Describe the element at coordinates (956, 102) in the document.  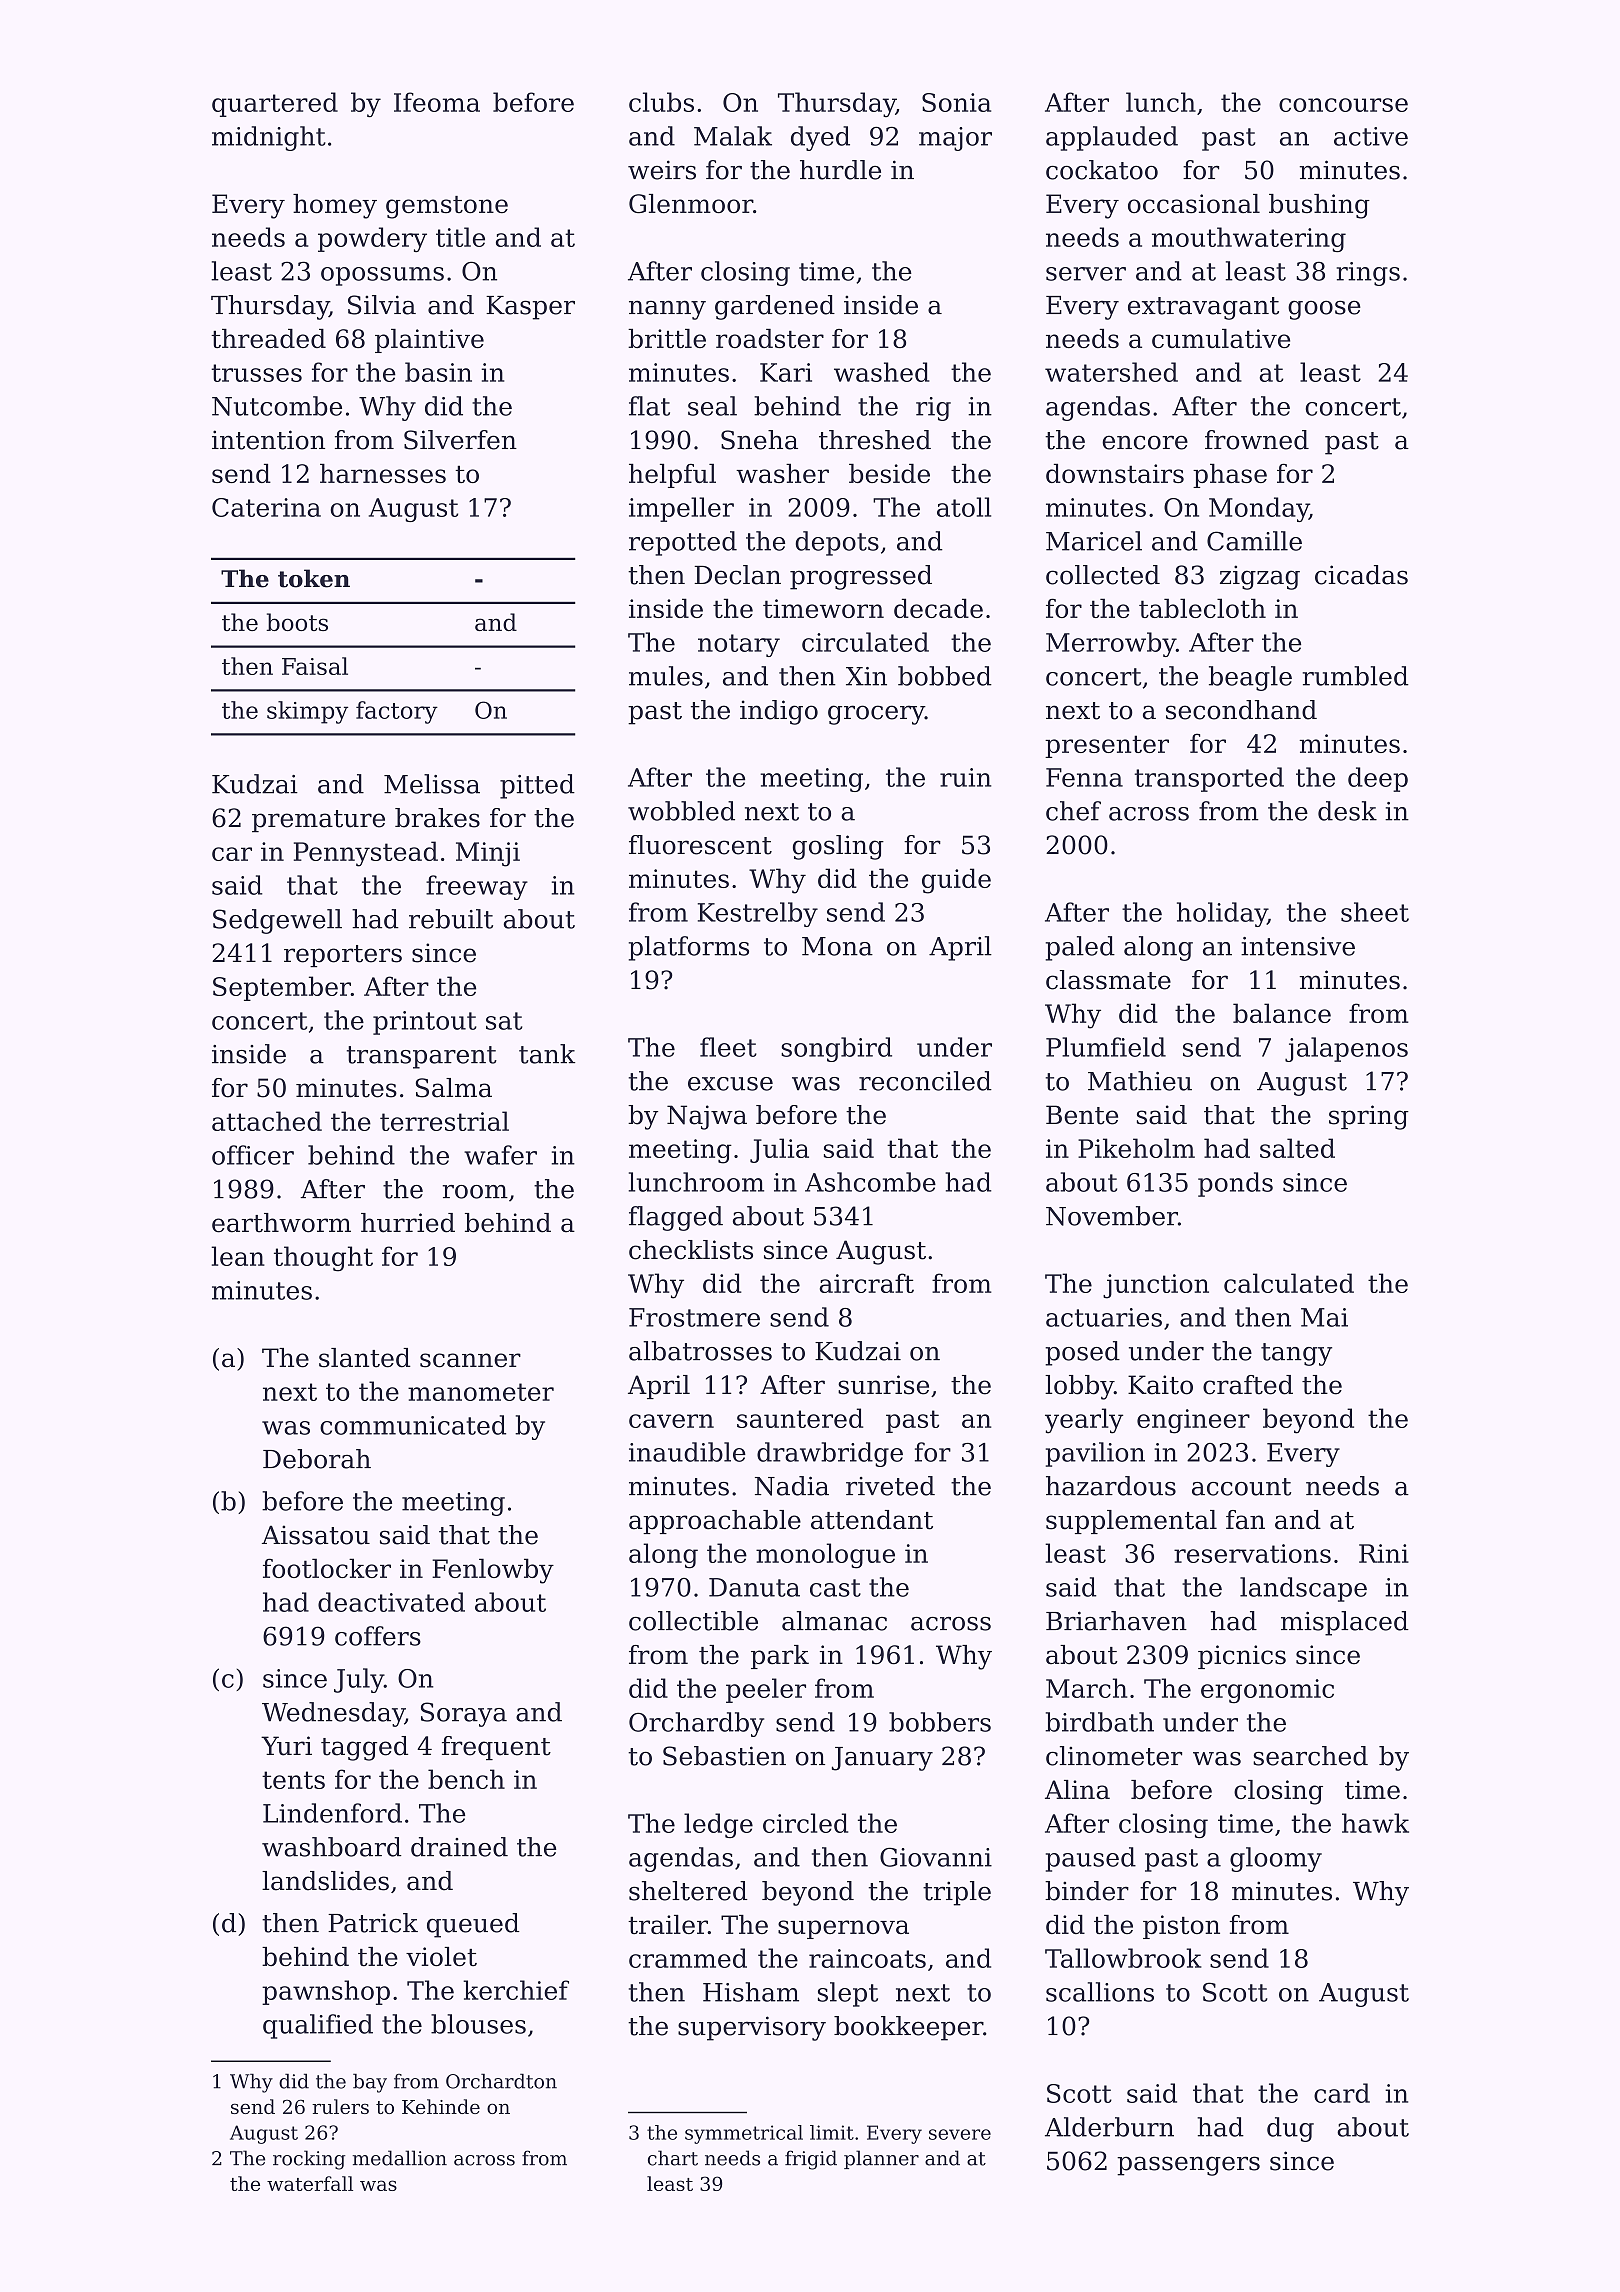
I see `Sonia` at that location.
